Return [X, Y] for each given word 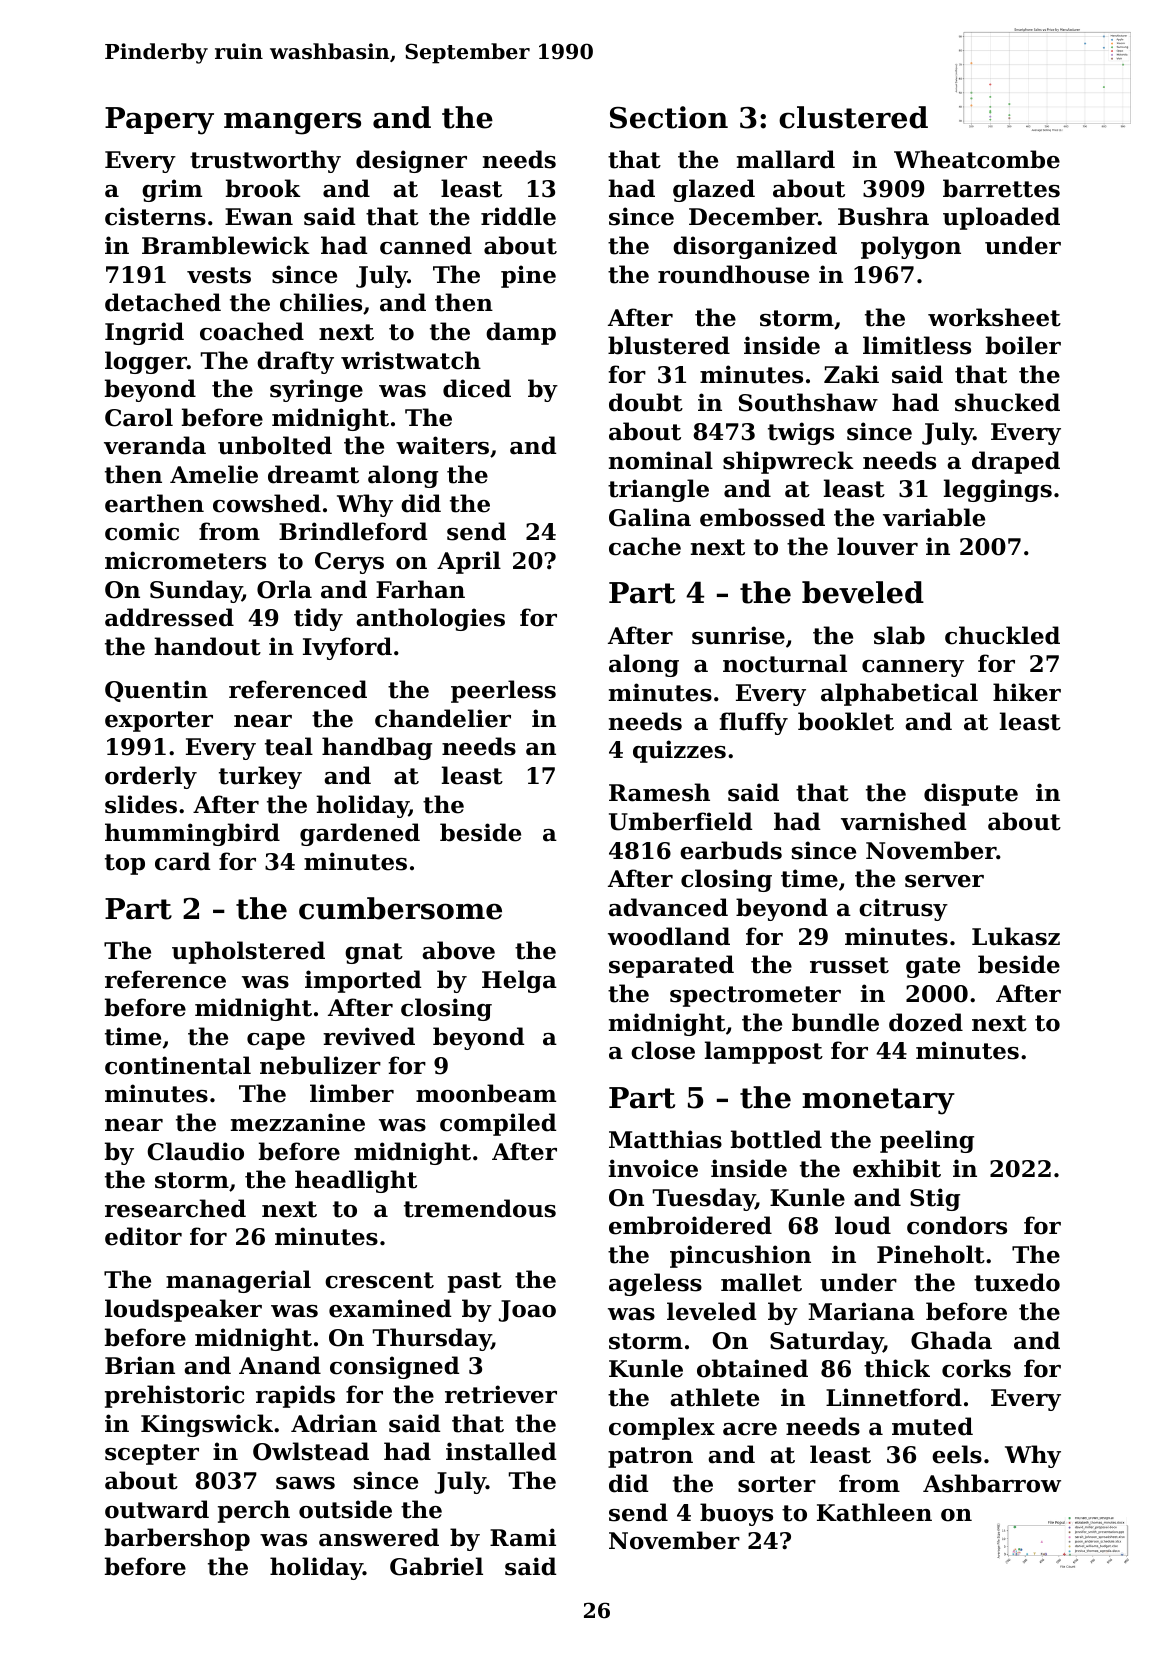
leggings [998, 490]
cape [276, 1041]
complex [662, 1428]
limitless [917, 345]
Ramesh [659, 792]
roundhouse [733, 274]
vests [219, 275]
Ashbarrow [992, 1483]
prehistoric [174, 1396]
